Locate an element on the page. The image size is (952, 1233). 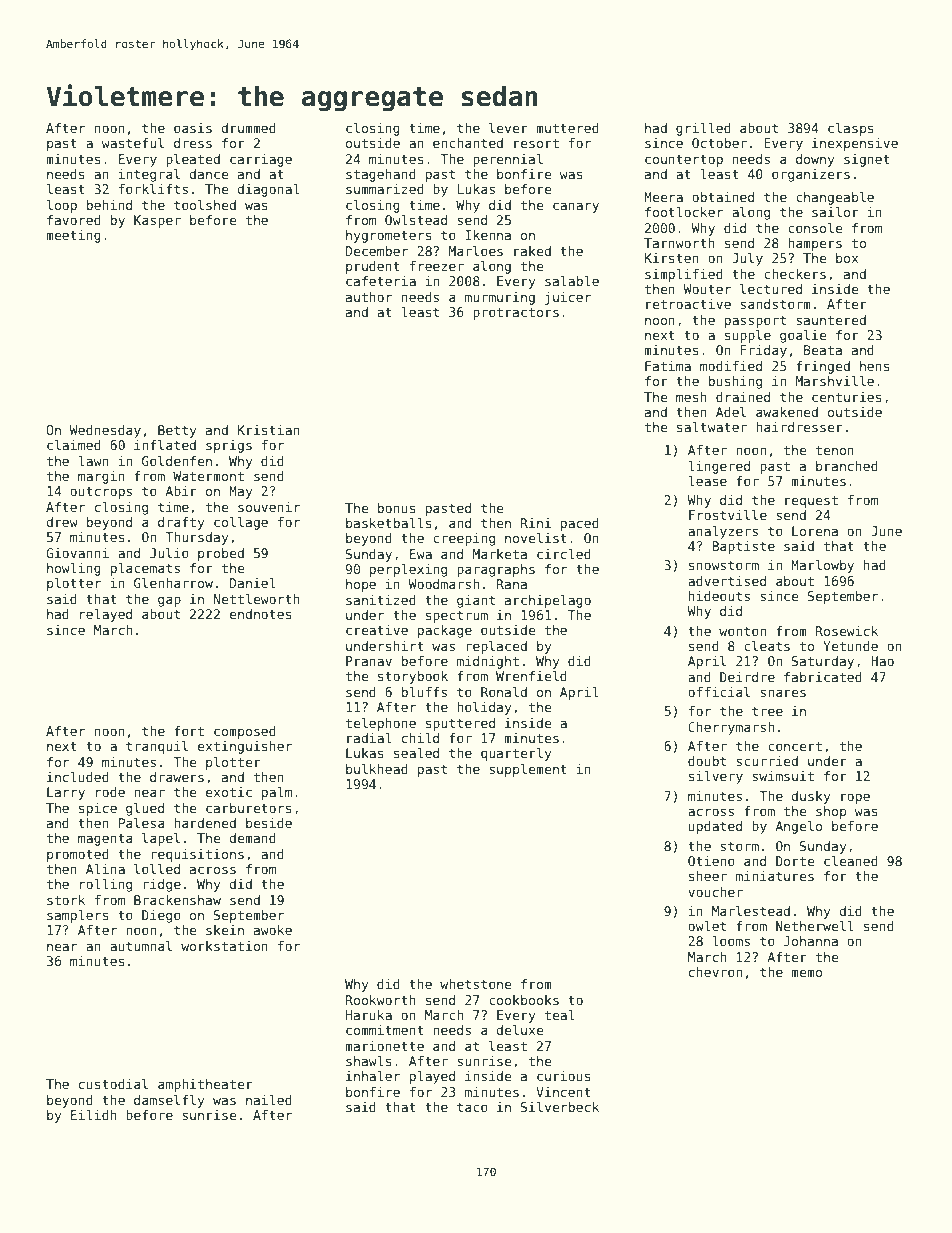
summarized is located at coordinates (385, 189).
